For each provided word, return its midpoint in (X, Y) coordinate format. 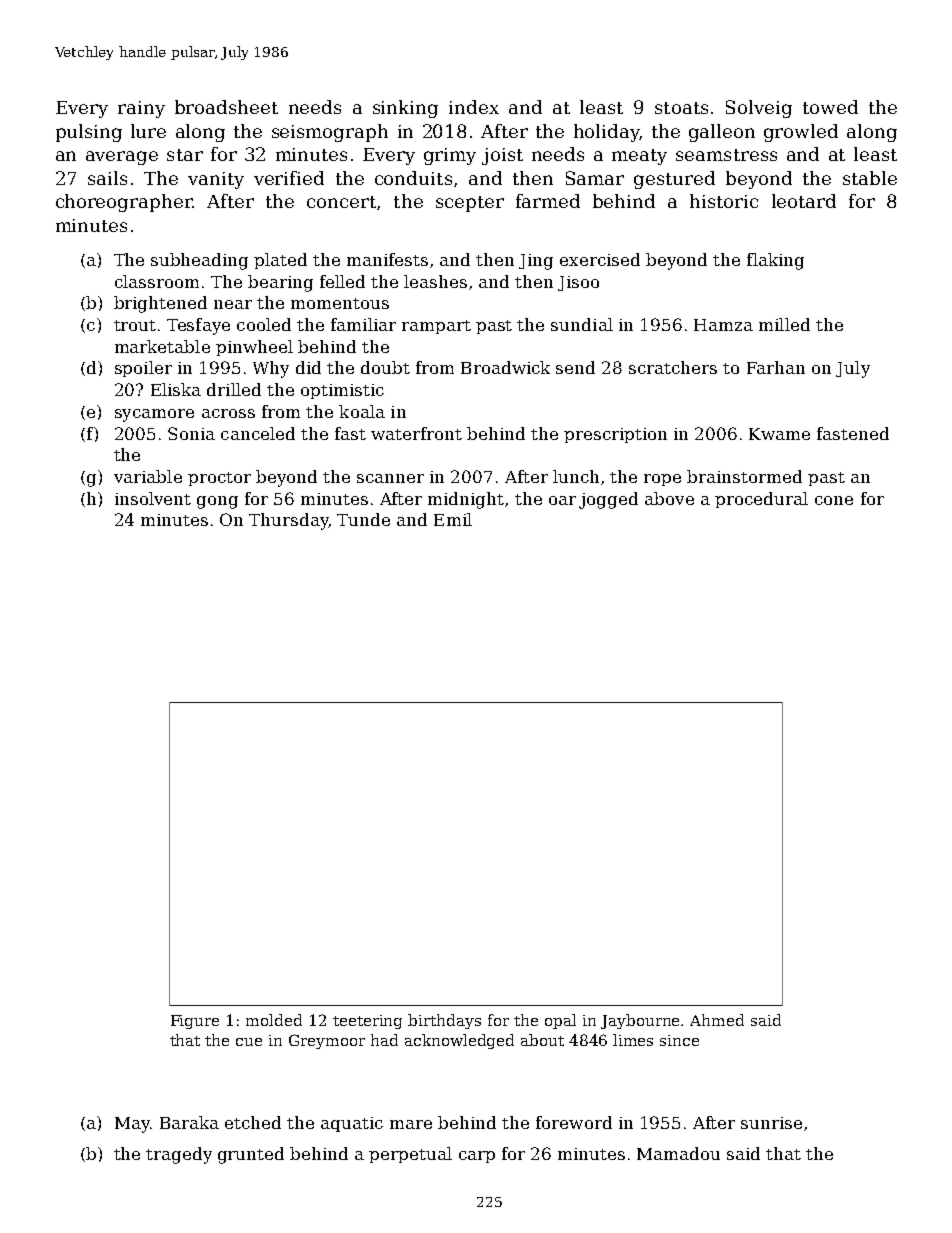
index (474, 107)
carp (477, 1157)
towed (830, 107)
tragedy (179, 1155)
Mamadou (678, 1153)
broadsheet (226, 107)
